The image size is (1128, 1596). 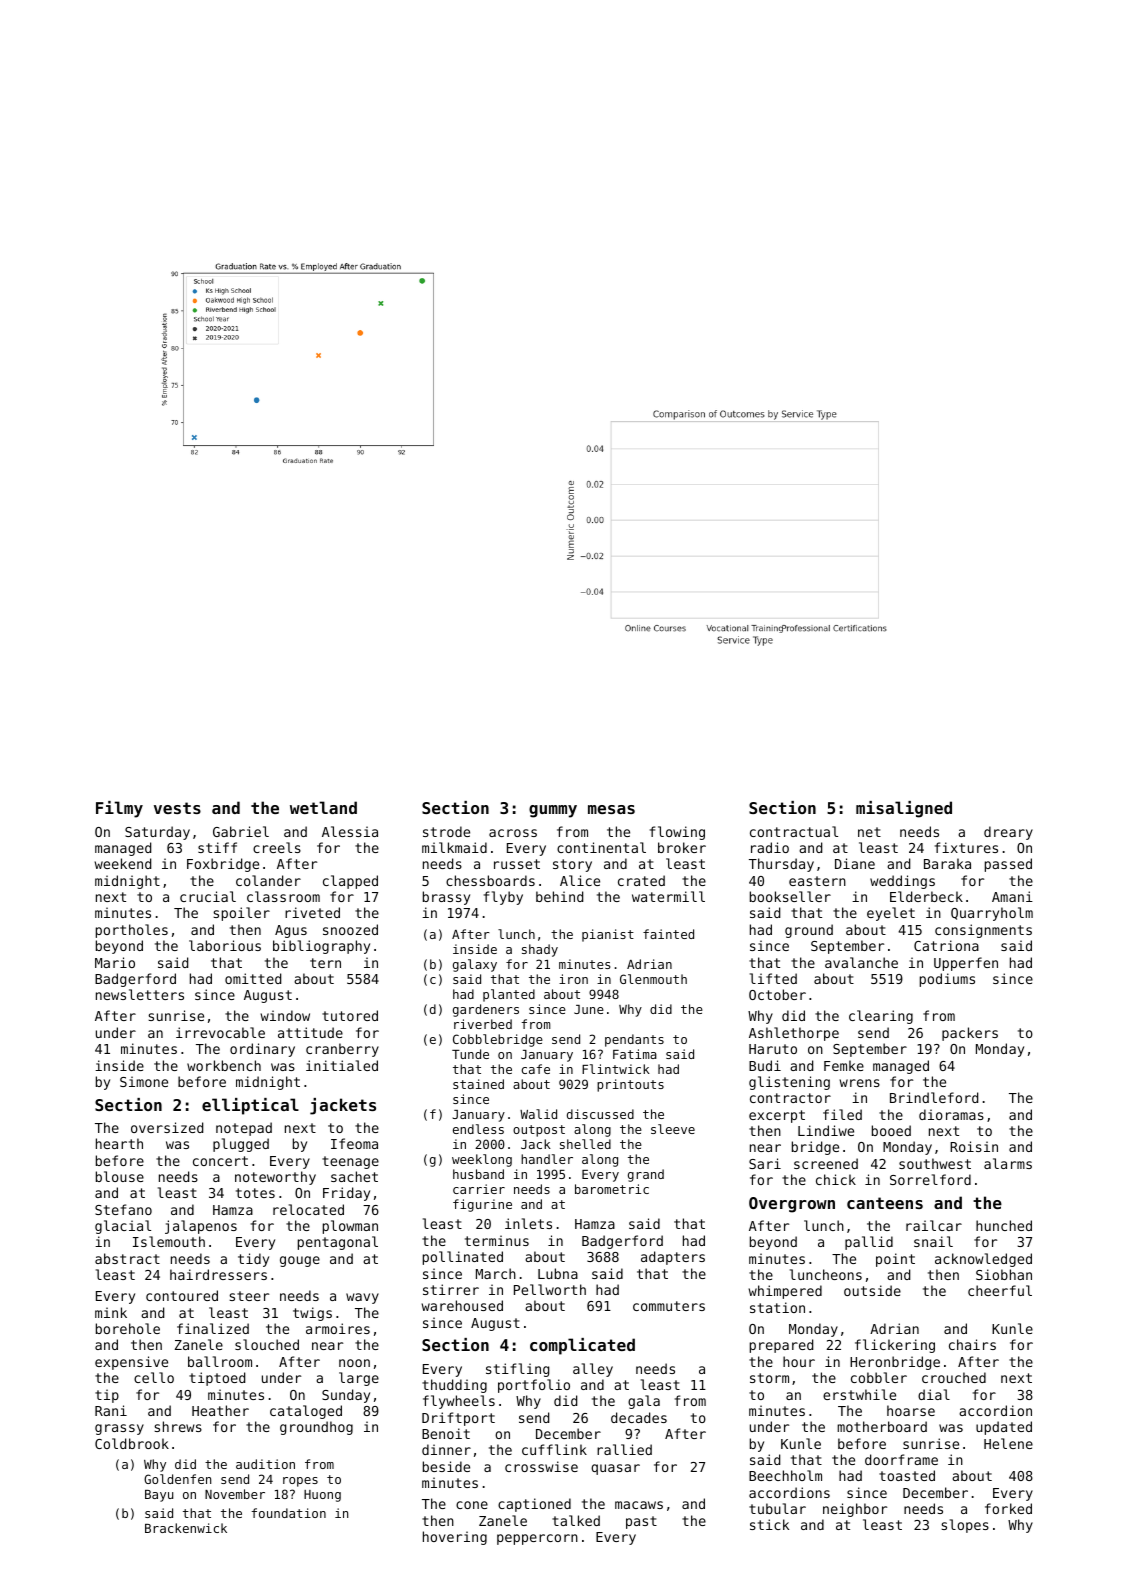 I want to click on Amani, so click(x=1012, y=896).
